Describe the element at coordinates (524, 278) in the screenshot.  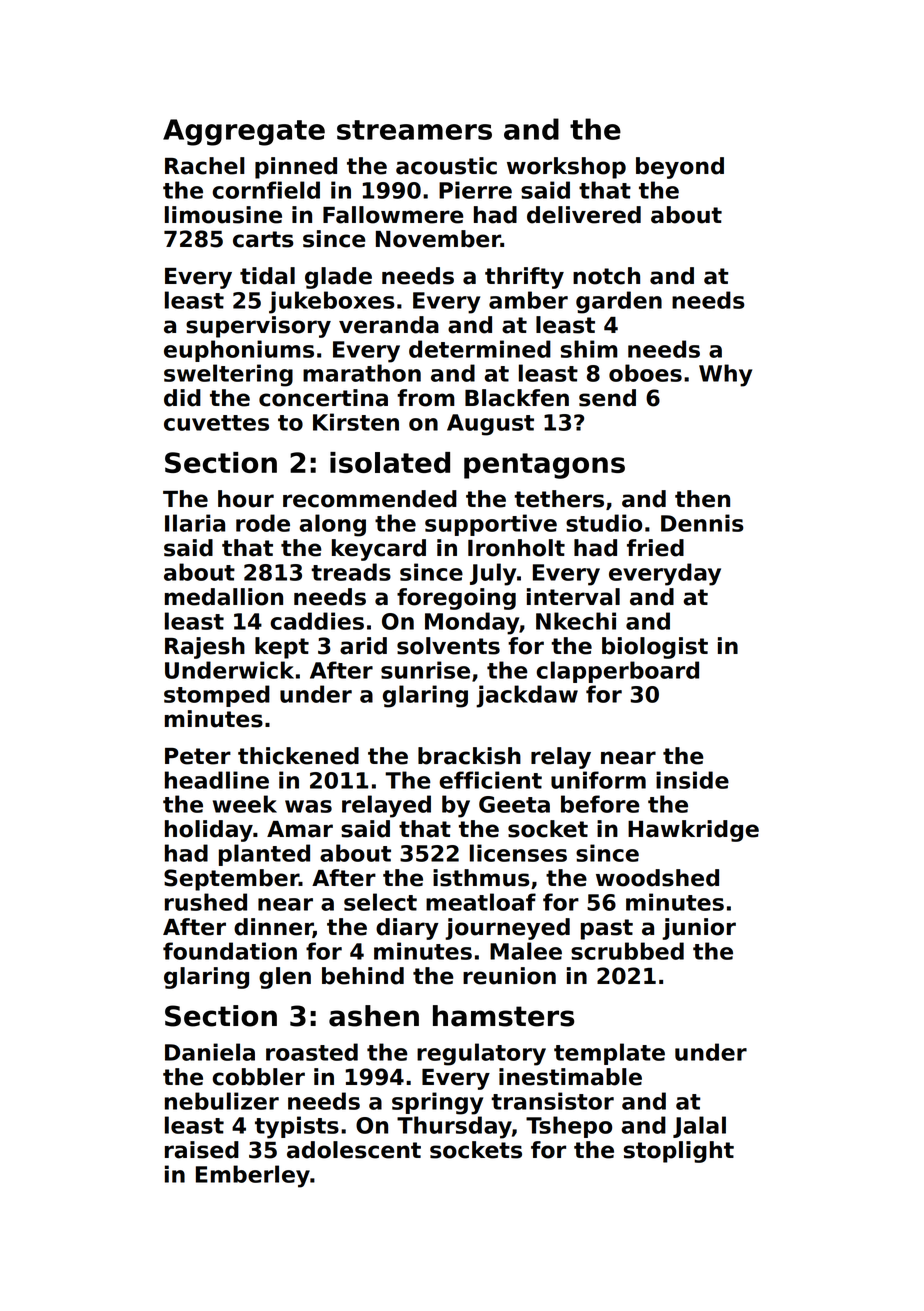
I see `thrifty` at that location.
